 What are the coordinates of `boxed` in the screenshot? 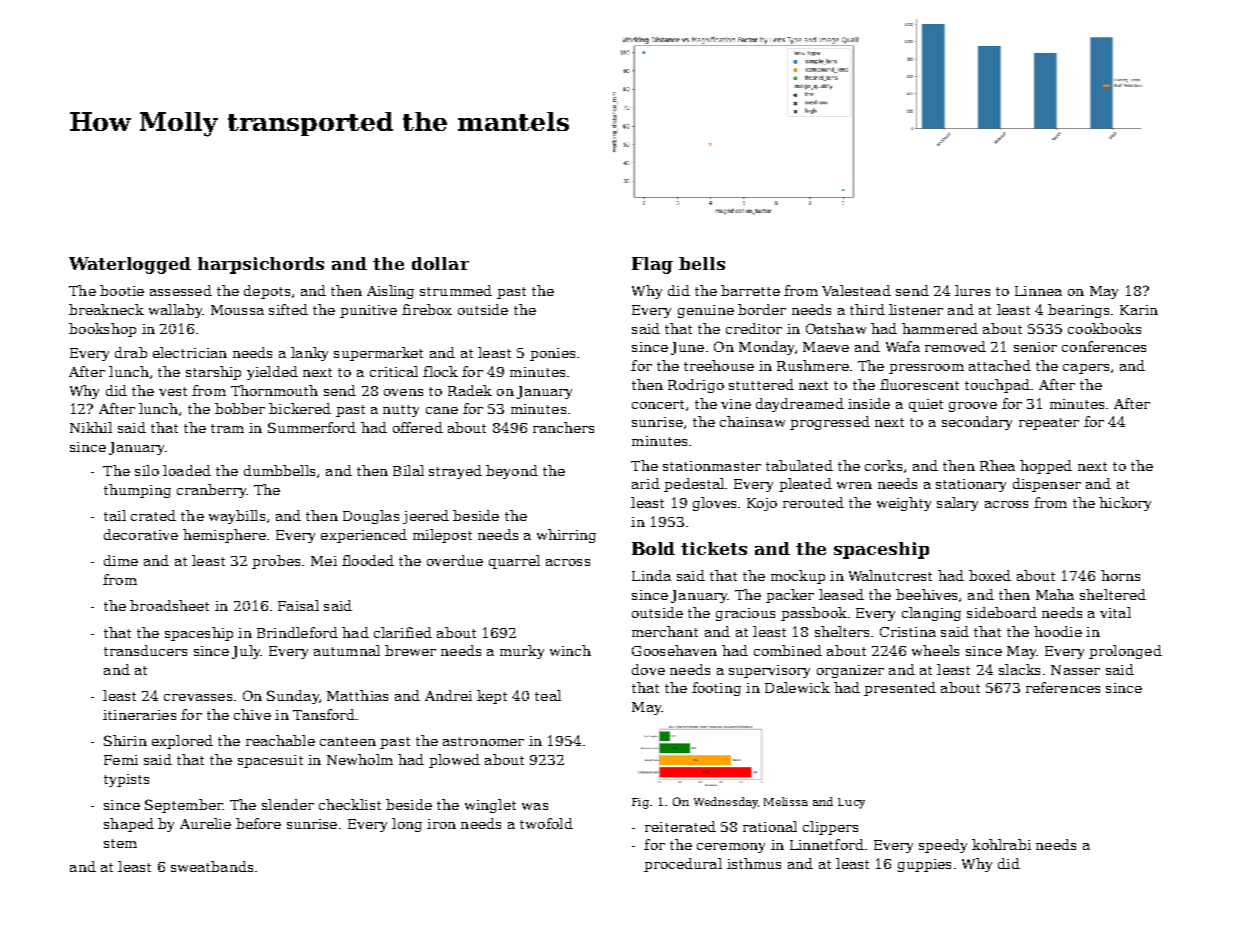 It's located at (990, 575).
